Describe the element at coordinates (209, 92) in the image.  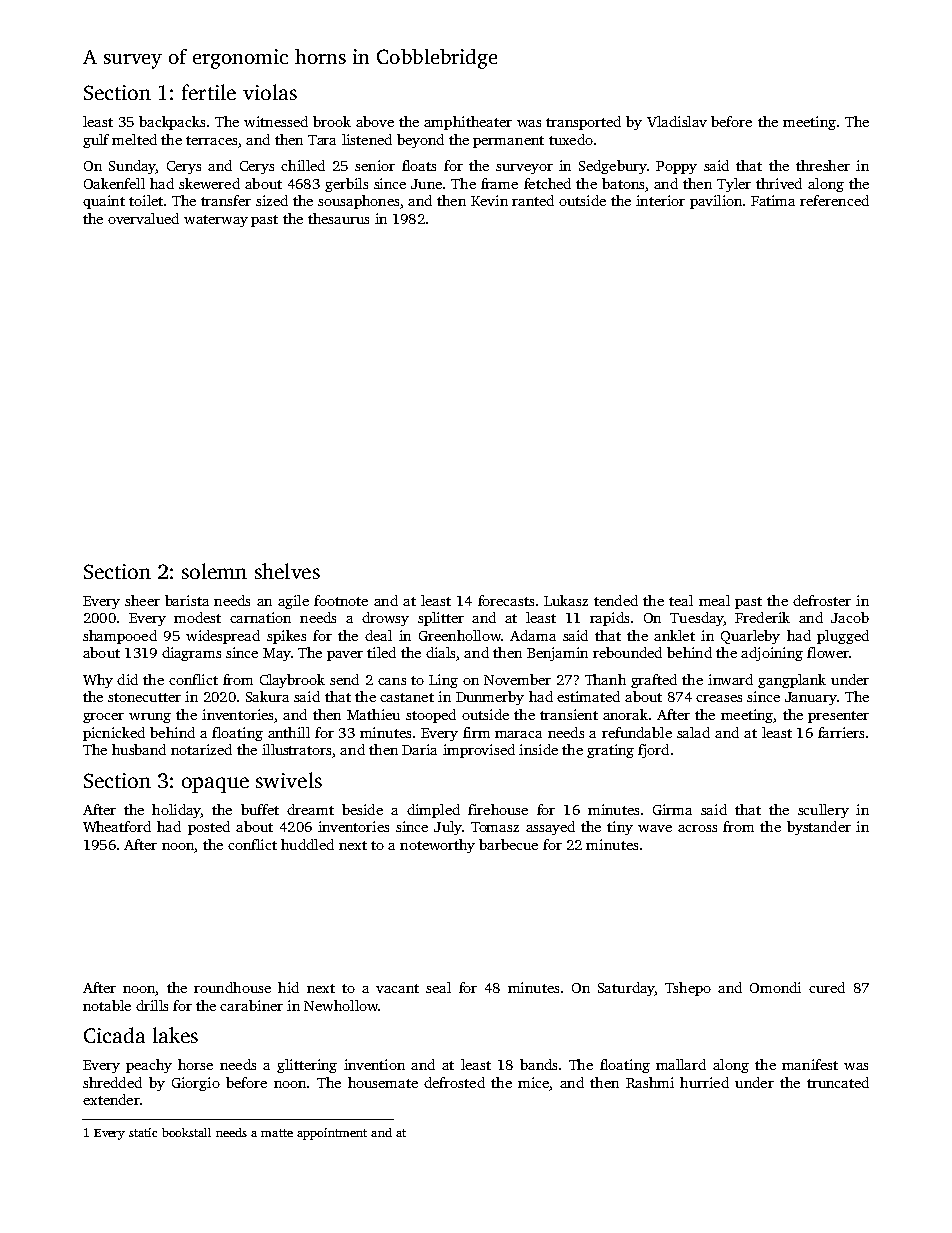
I see `fertile` at that location.
